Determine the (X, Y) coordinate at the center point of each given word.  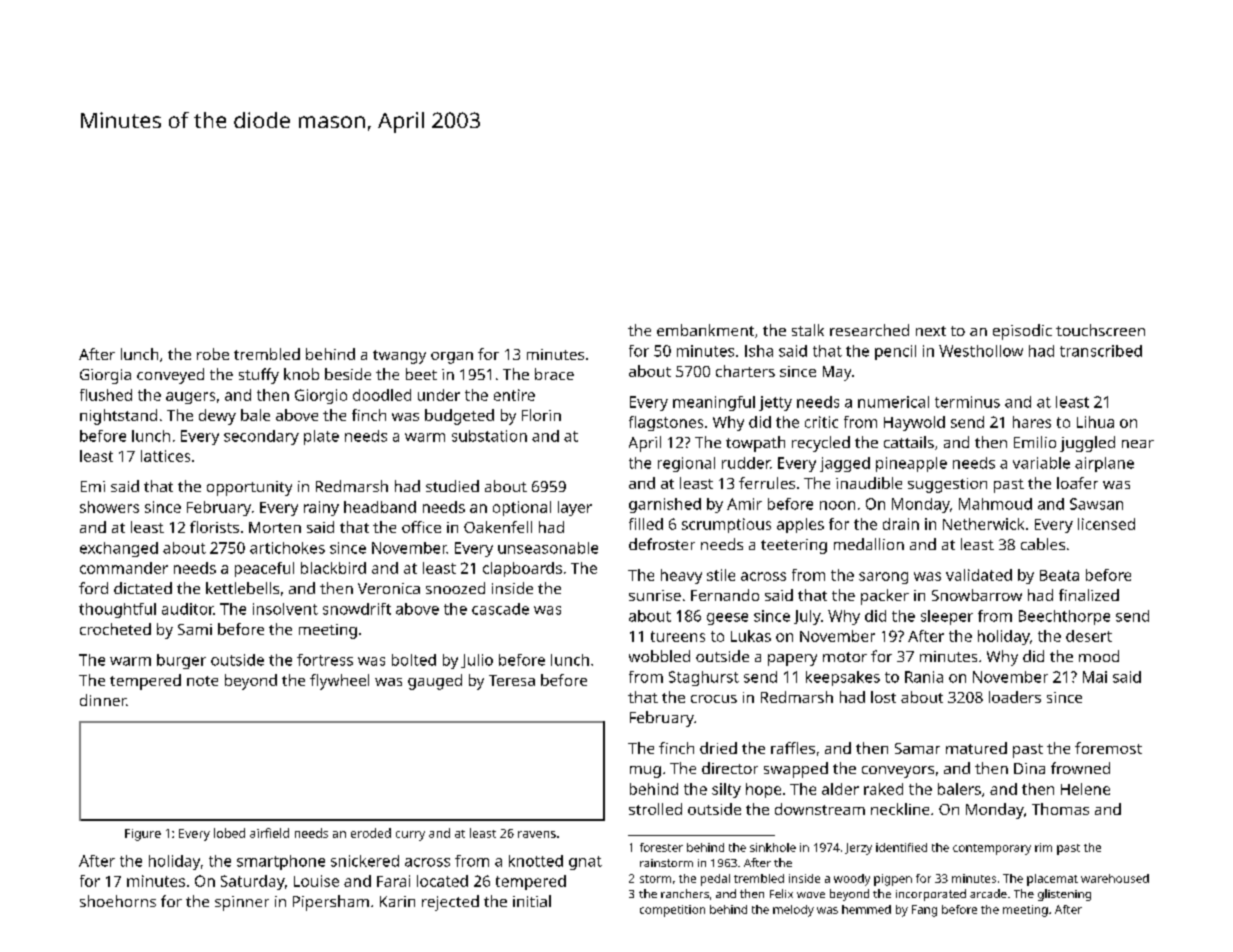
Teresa (512, 680)
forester (661, 847)
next (931, 331)
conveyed (170, 376)
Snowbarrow (977, 595)
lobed (229, 833)
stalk (808, 330)
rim (1043, 847)
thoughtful (117, 610)
